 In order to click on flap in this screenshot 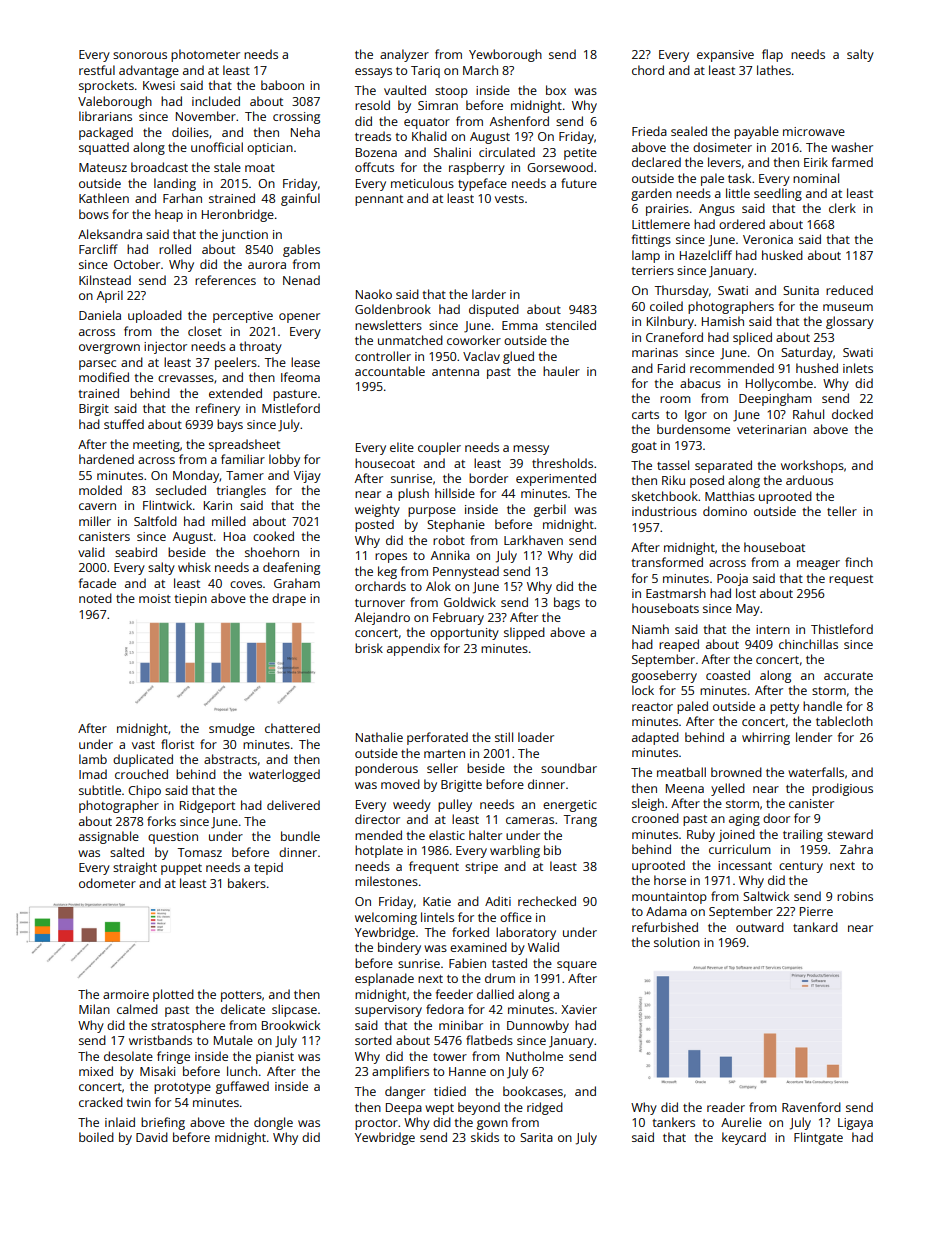, I will do `click(772, 55)`.
